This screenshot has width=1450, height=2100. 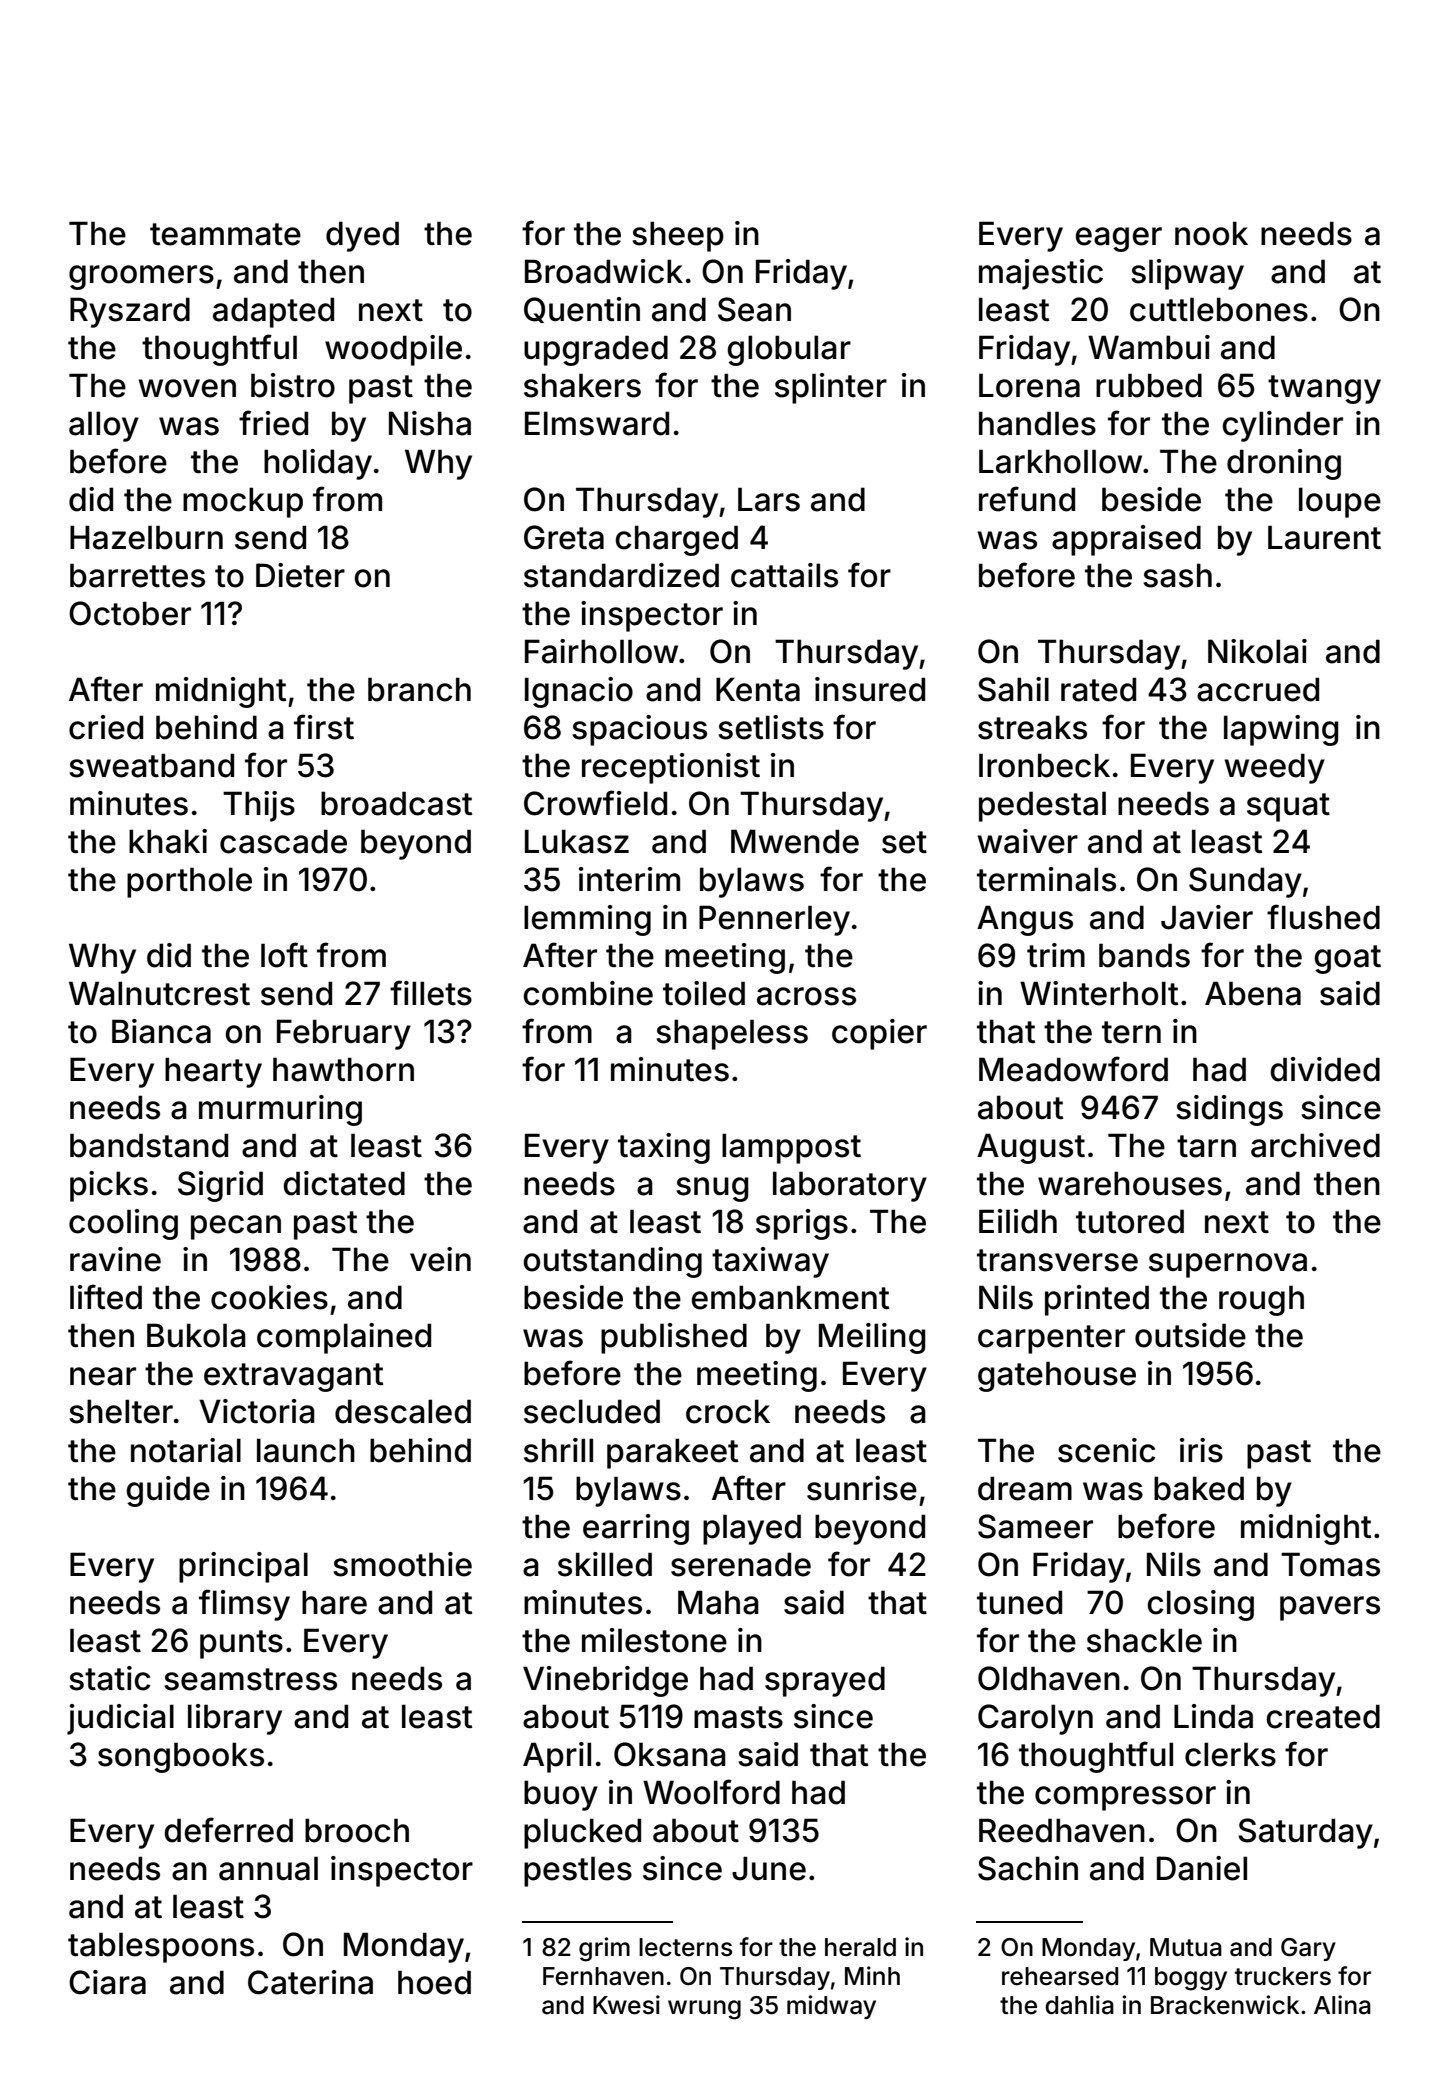 I want to click on standardized, so click(x=621, y=575).
